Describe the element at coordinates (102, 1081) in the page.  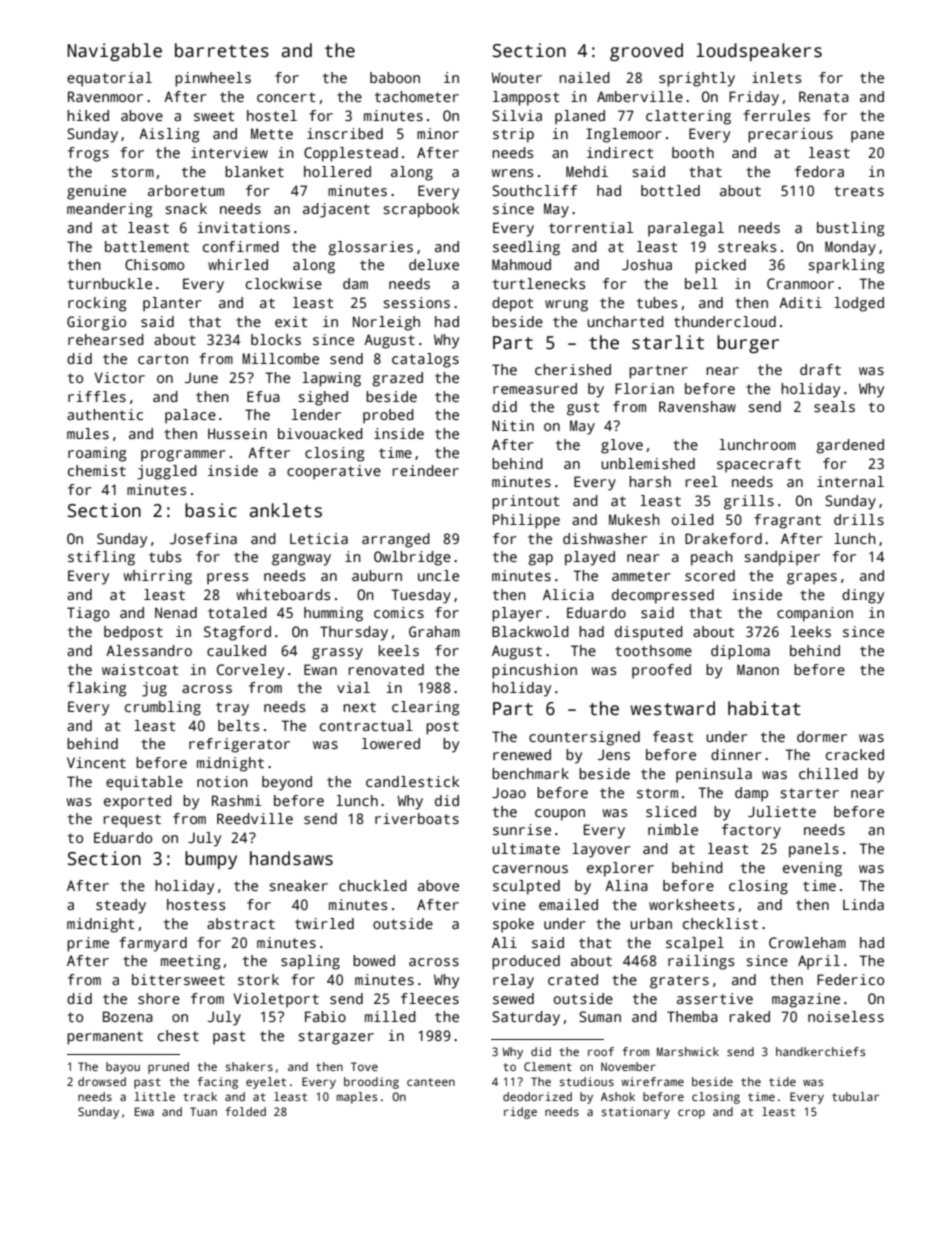
I see `drowsed` at that location.
